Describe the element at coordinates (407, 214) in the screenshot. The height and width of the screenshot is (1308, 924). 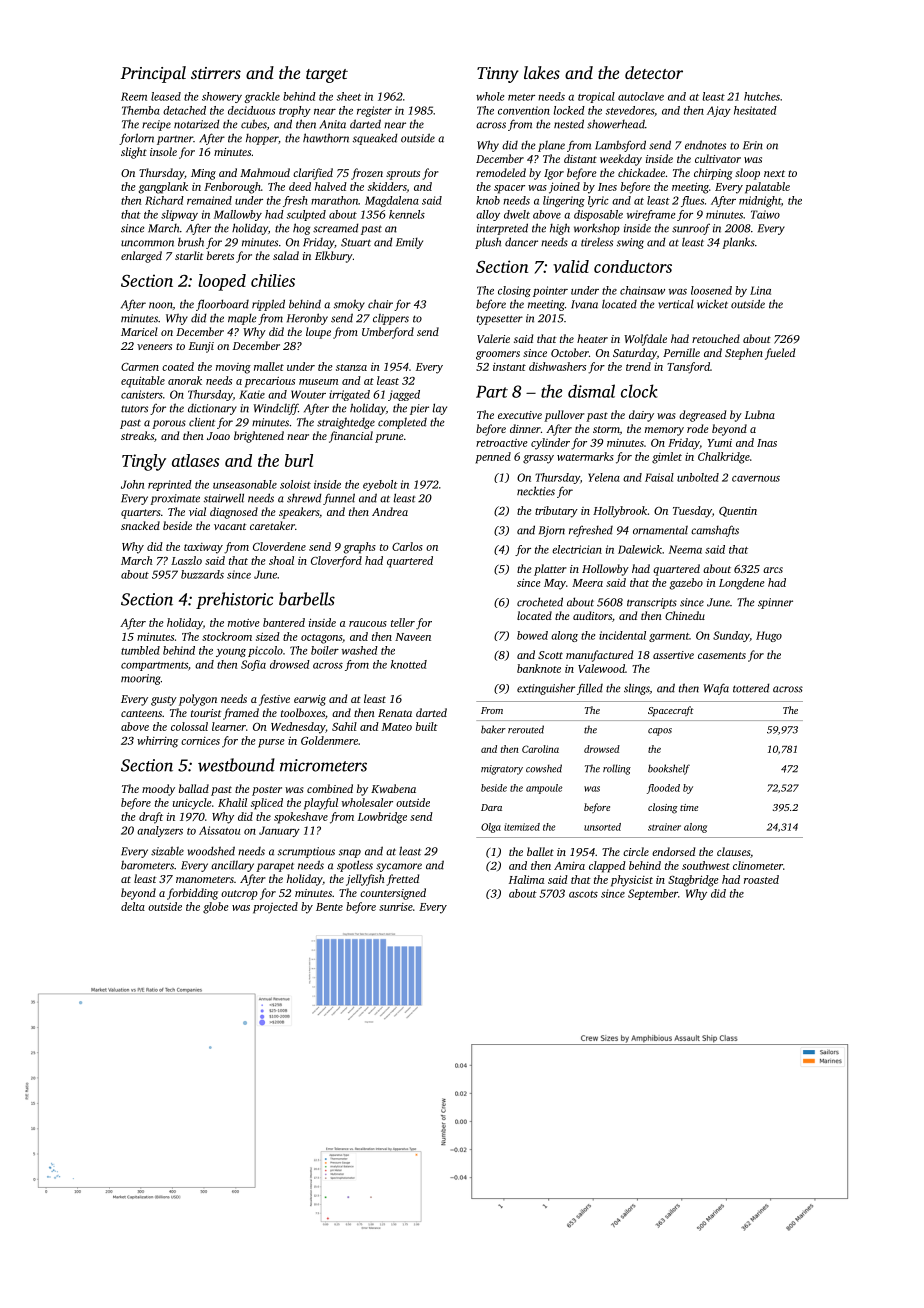
I see `kennels` at that location.
